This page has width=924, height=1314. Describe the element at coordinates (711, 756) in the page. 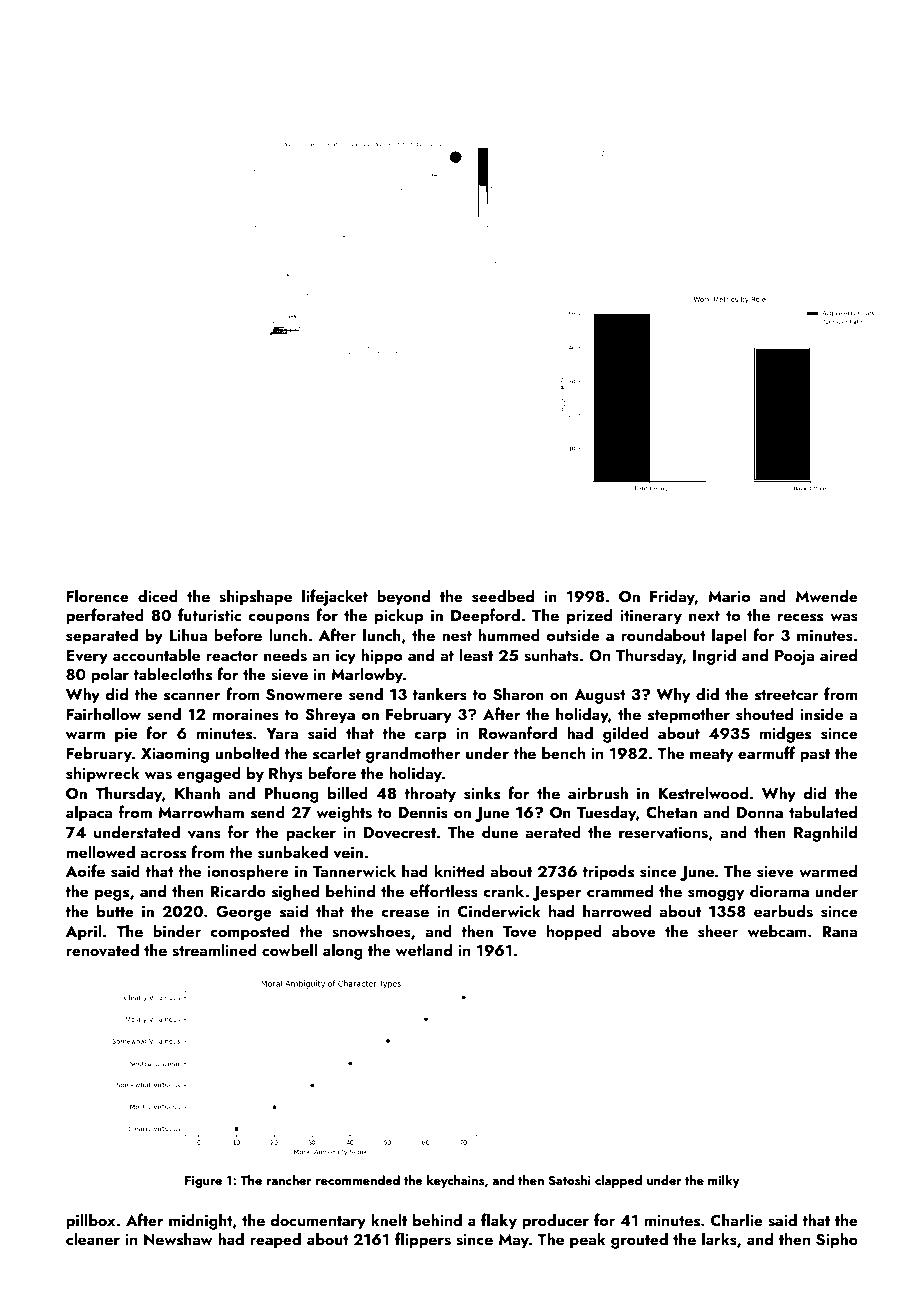

I see `meaty` at that location.
